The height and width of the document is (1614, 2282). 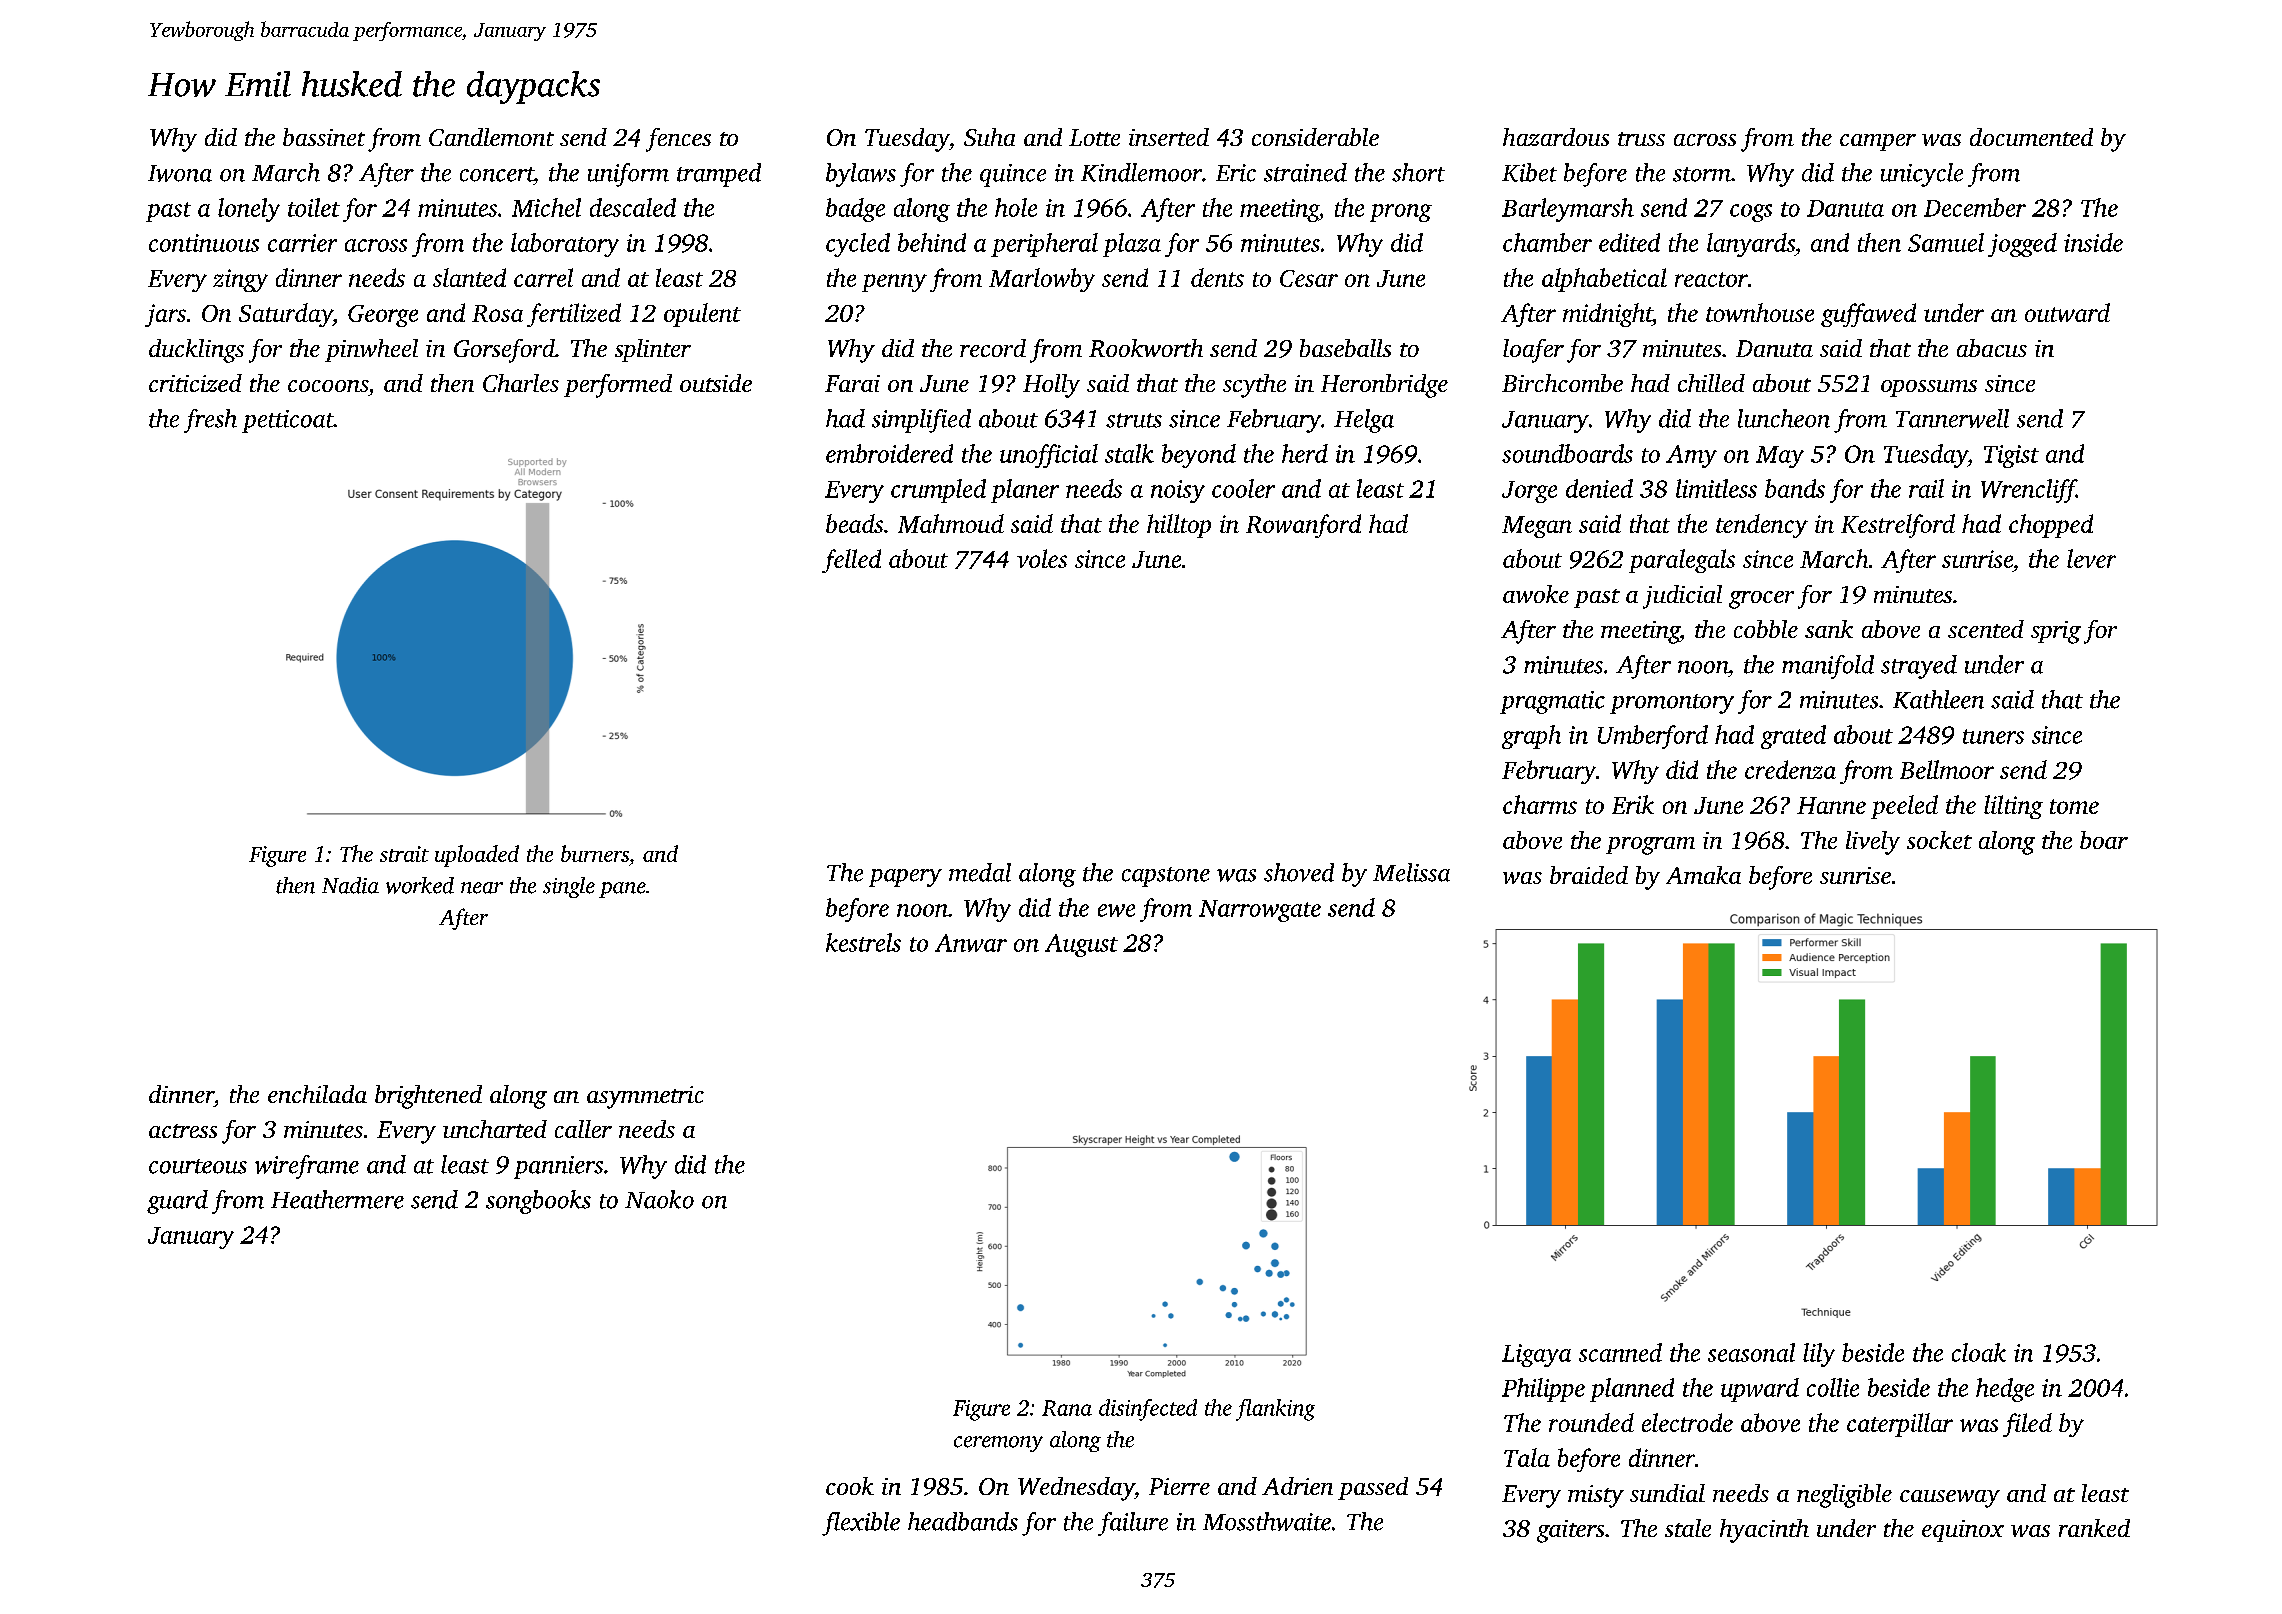 I want to click on ewe, so click(x=1116, y=910).
